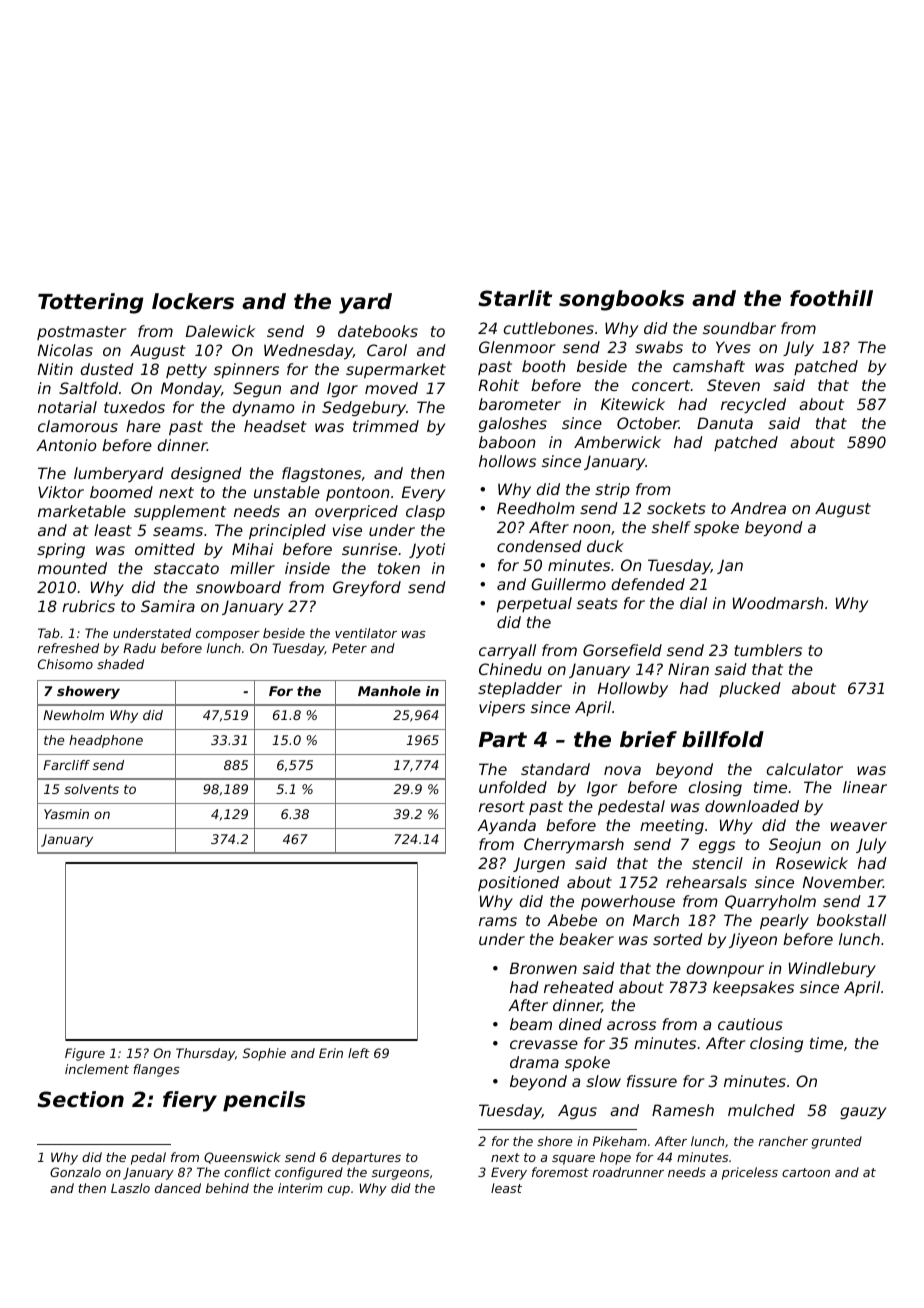 The width and height of the page is (924, 1308). What do you see at coordinates (515, 298) in the page?
I see `Starlit` at bounding box center [515, 298].
